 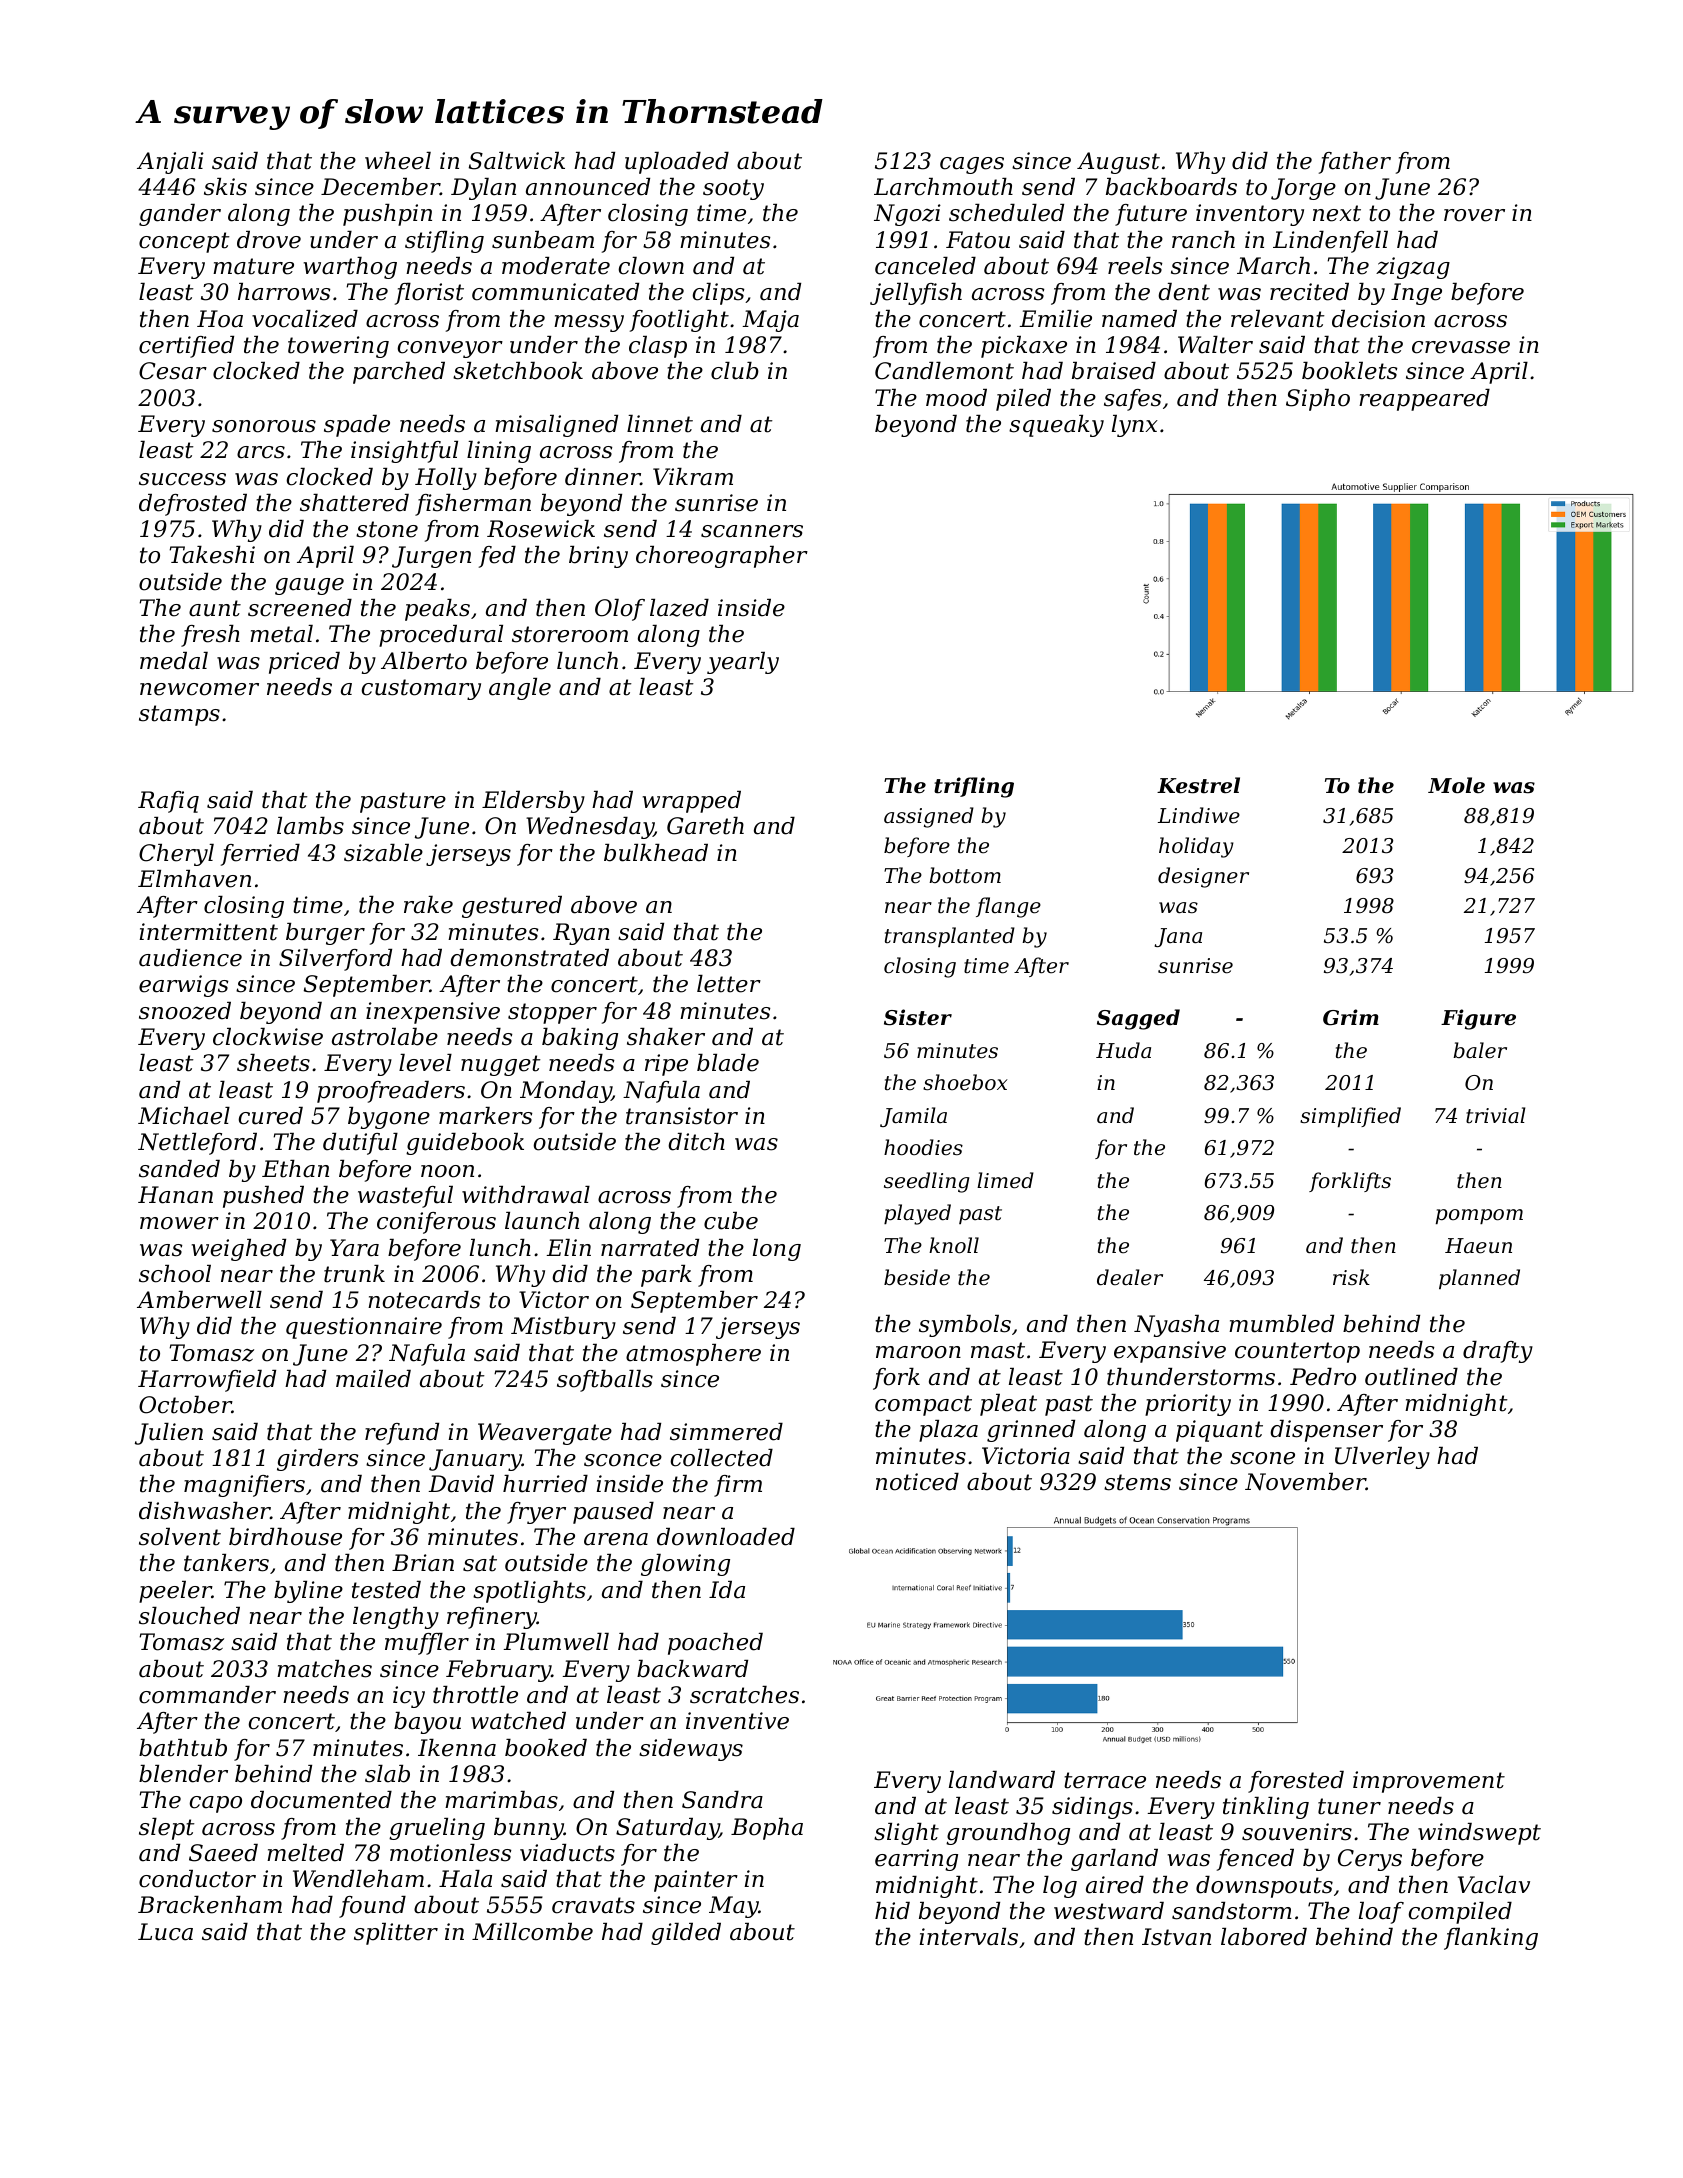 I want to click on father, so click(x=1355, y=163).
